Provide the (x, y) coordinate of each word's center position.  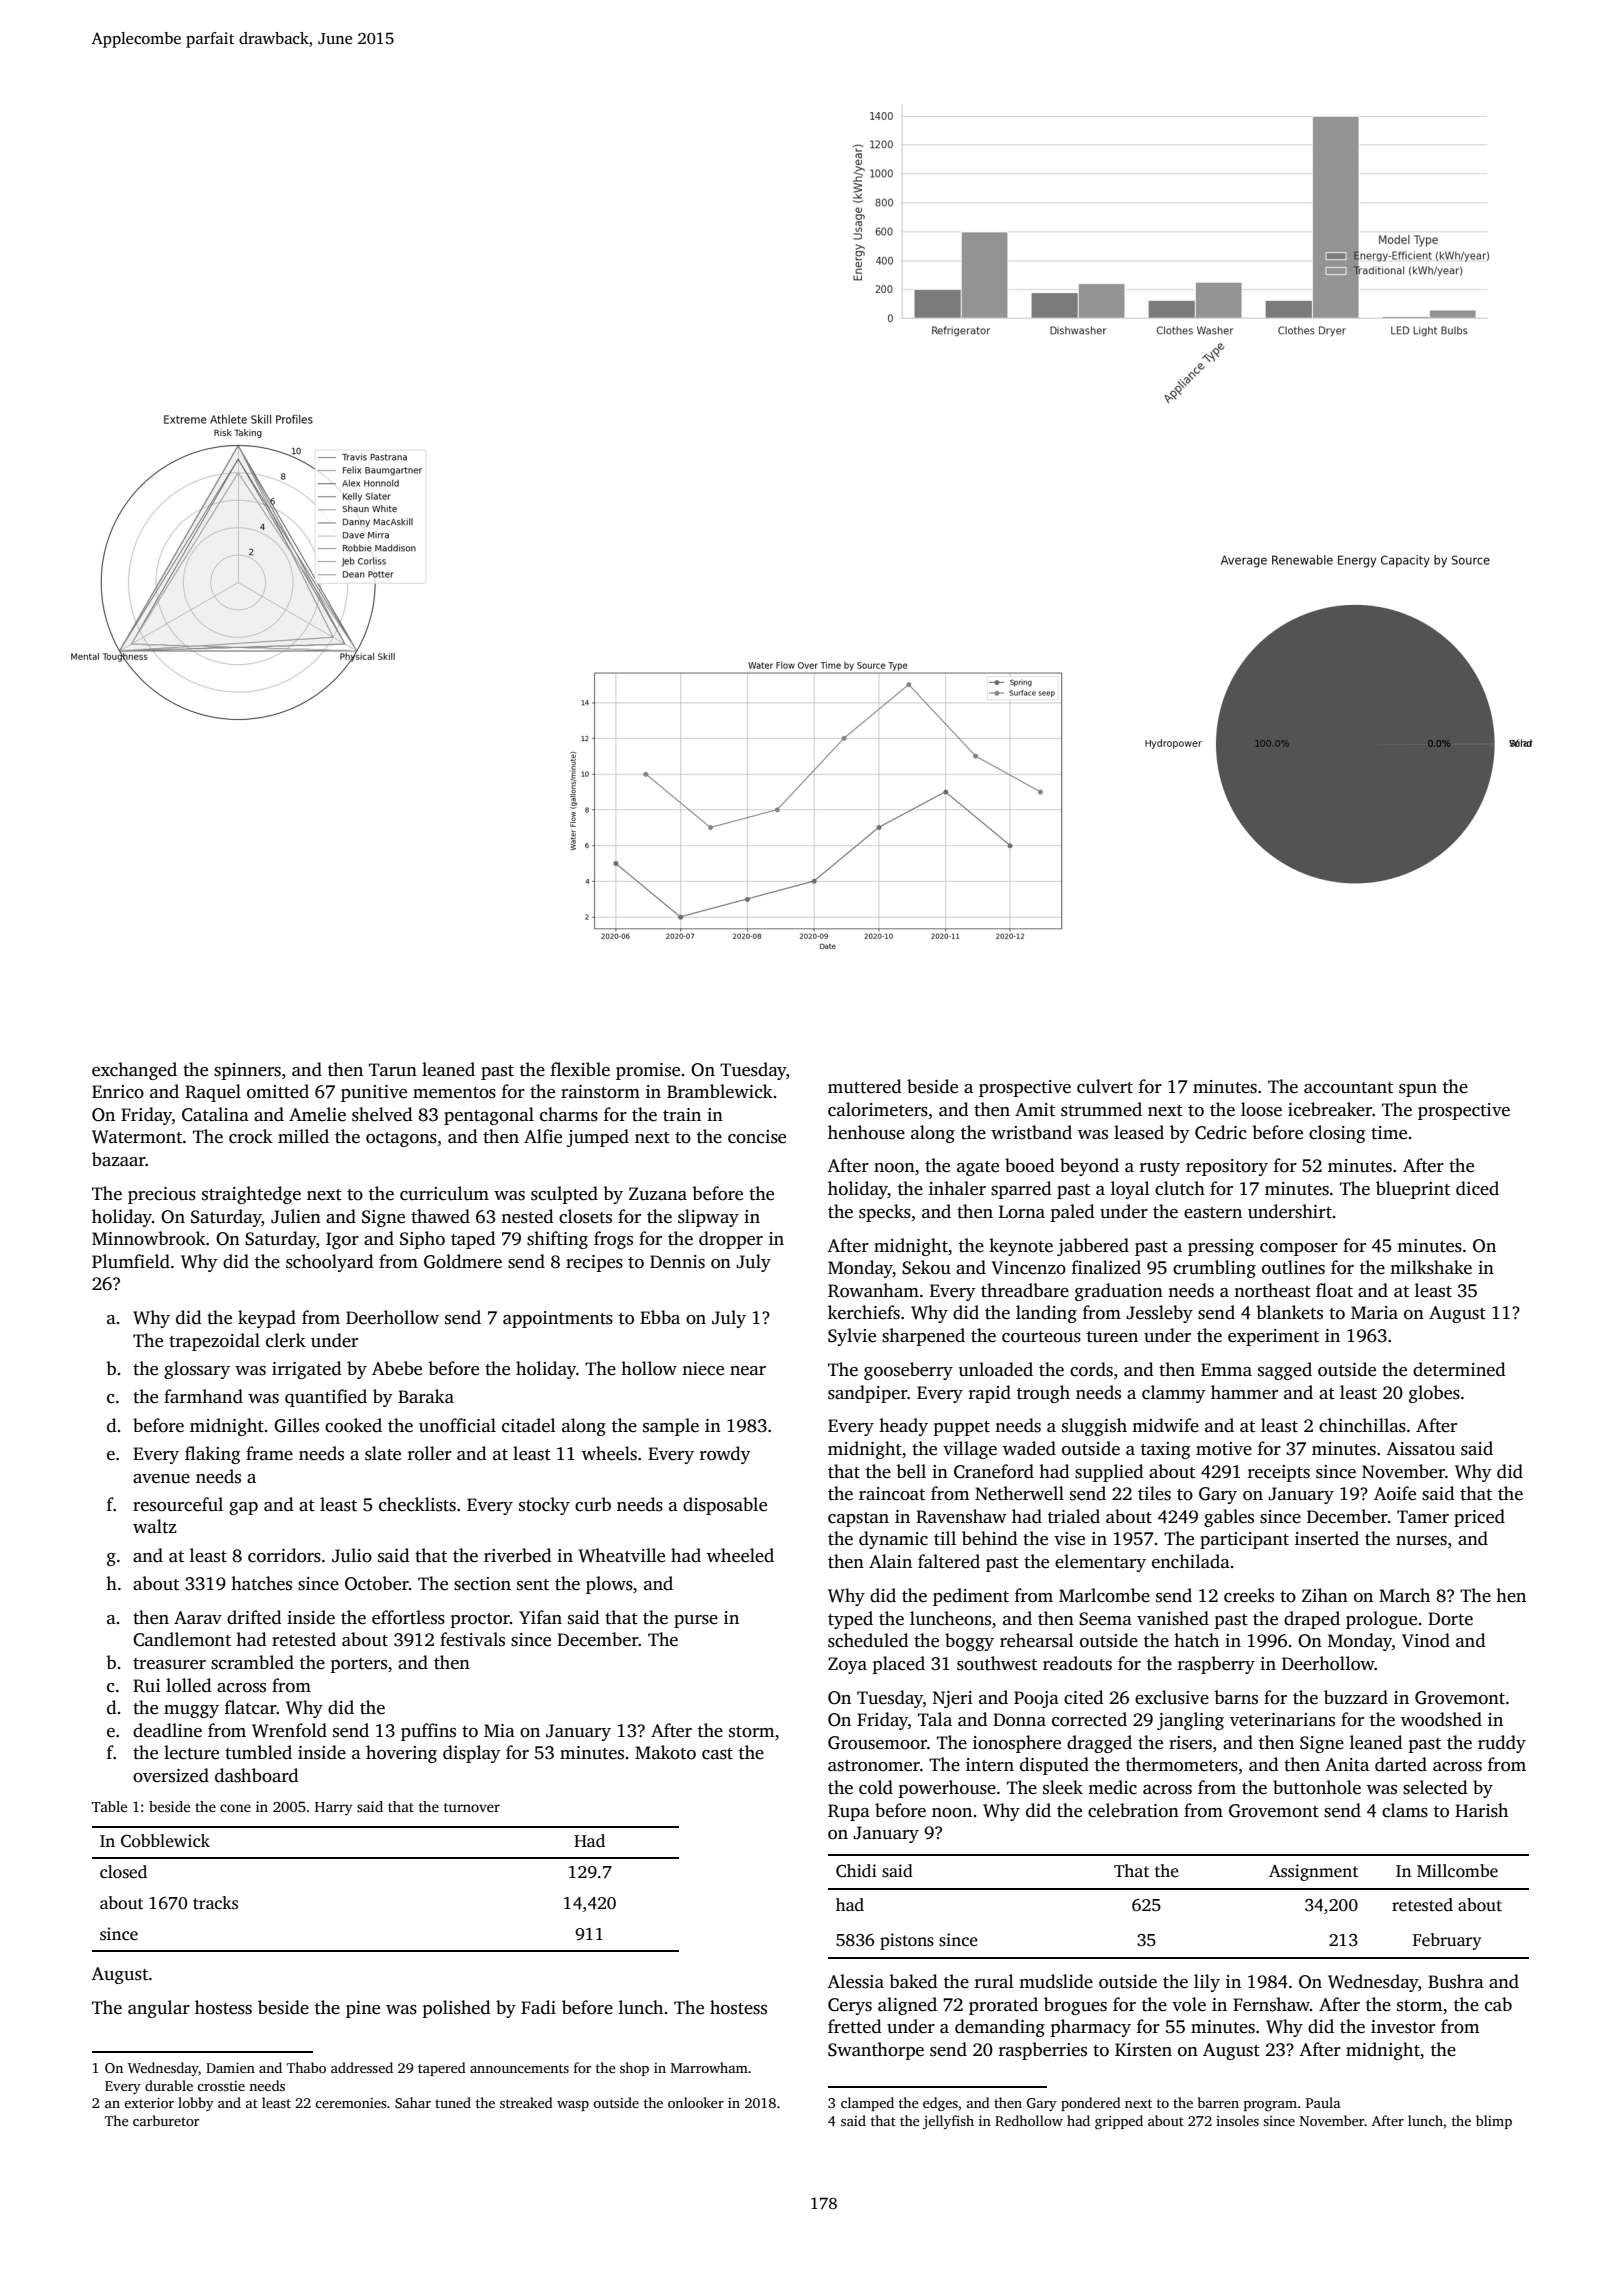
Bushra (1456, 1981)
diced (1477, 1188)
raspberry (1216, 1665)
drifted (254, 1617)
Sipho (422, 1240)
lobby (196, 2104)
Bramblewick (720, 1091)
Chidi (856, 1871)
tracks (215, 1903)
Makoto (665, 1752)
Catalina (215, 1114)
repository (1227, 1167)
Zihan (1325, 1595)
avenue (161, 1479)
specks (885, 1213)
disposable (725, 1506)
